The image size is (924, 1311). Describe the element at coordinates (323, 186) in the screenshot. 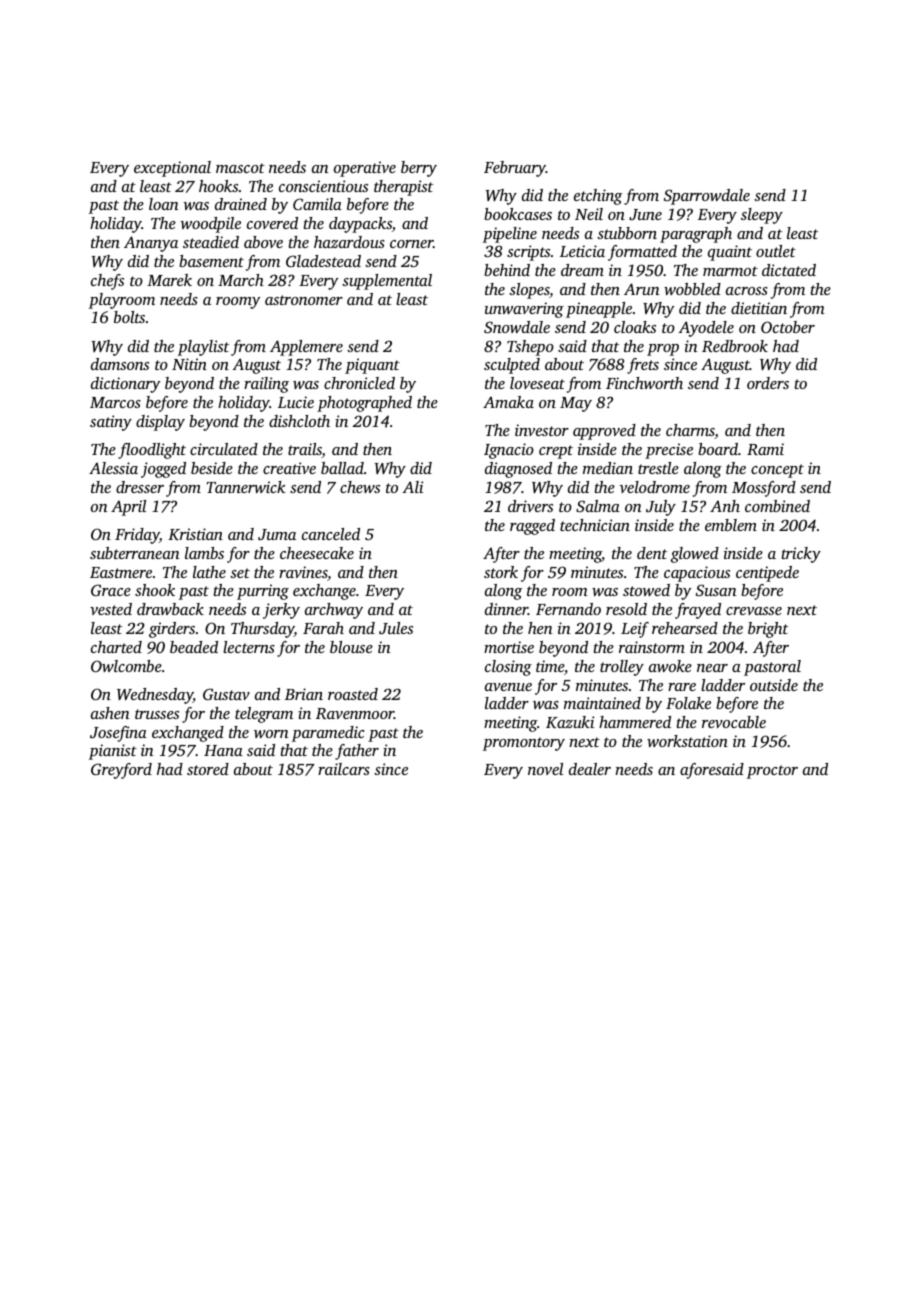

I see `conscientious` at that location.
